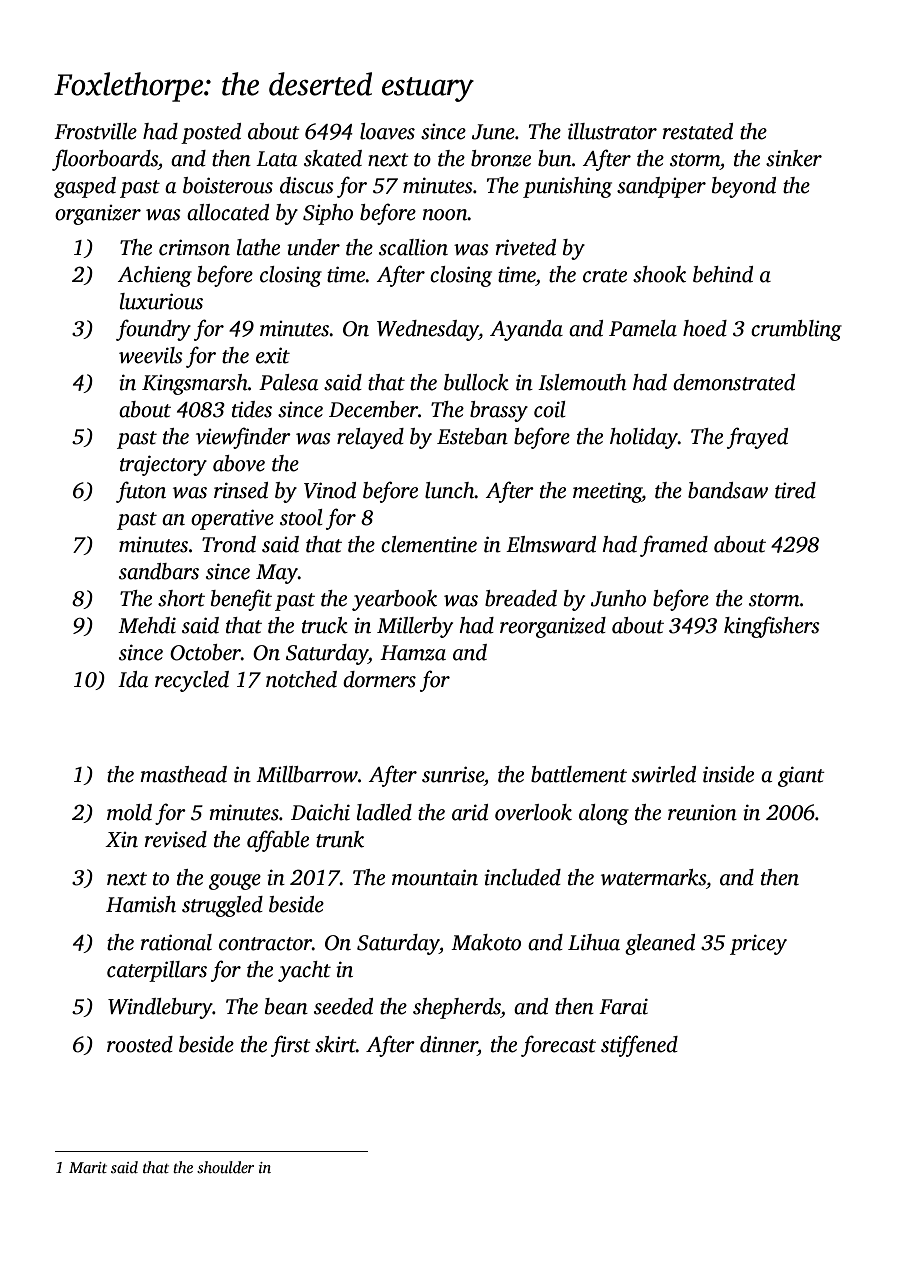  I want to click on Frostville, so click(95, 131).
